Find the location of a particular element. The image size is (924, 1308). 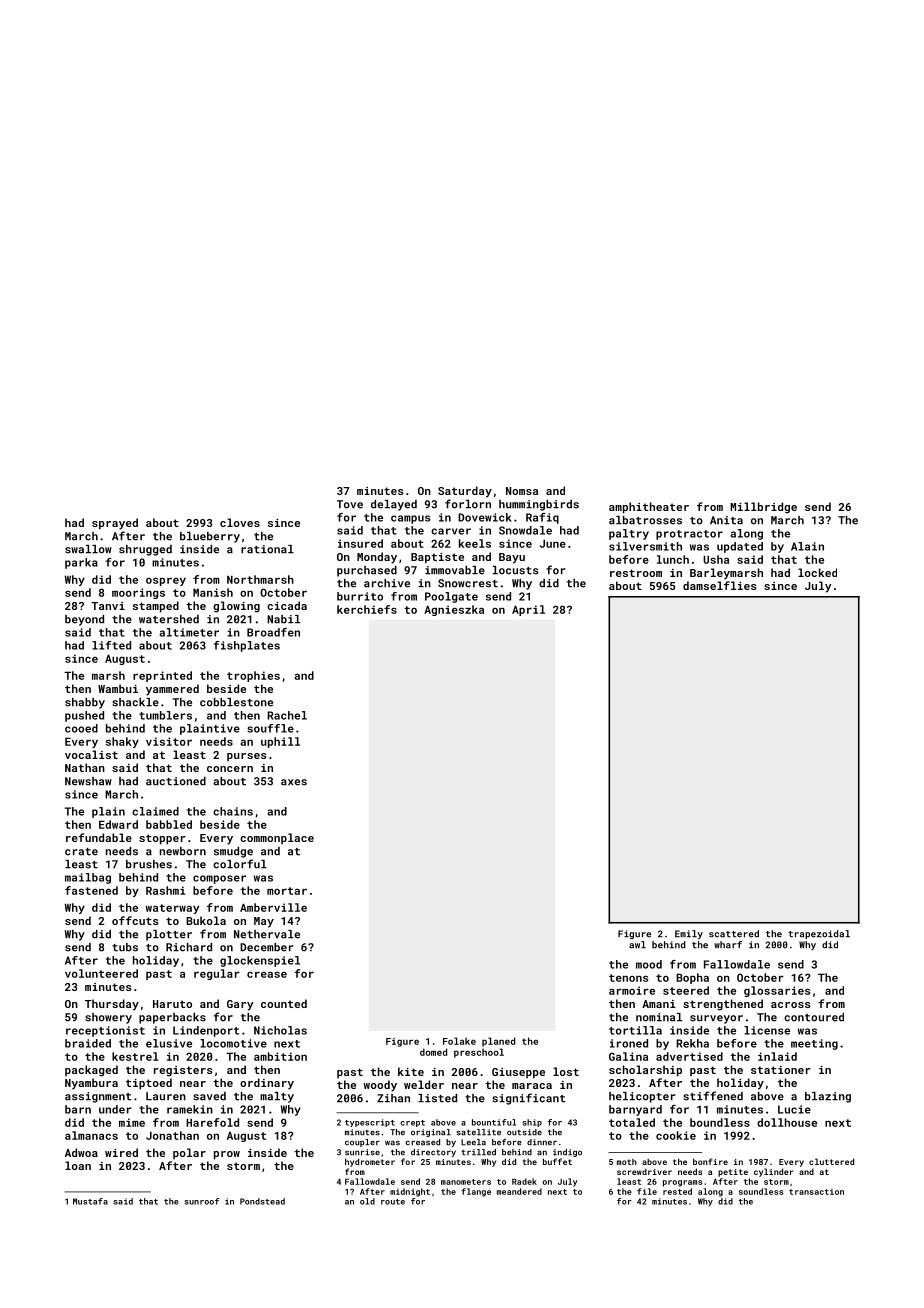

damselflies is located at coordinates (720, 585).
